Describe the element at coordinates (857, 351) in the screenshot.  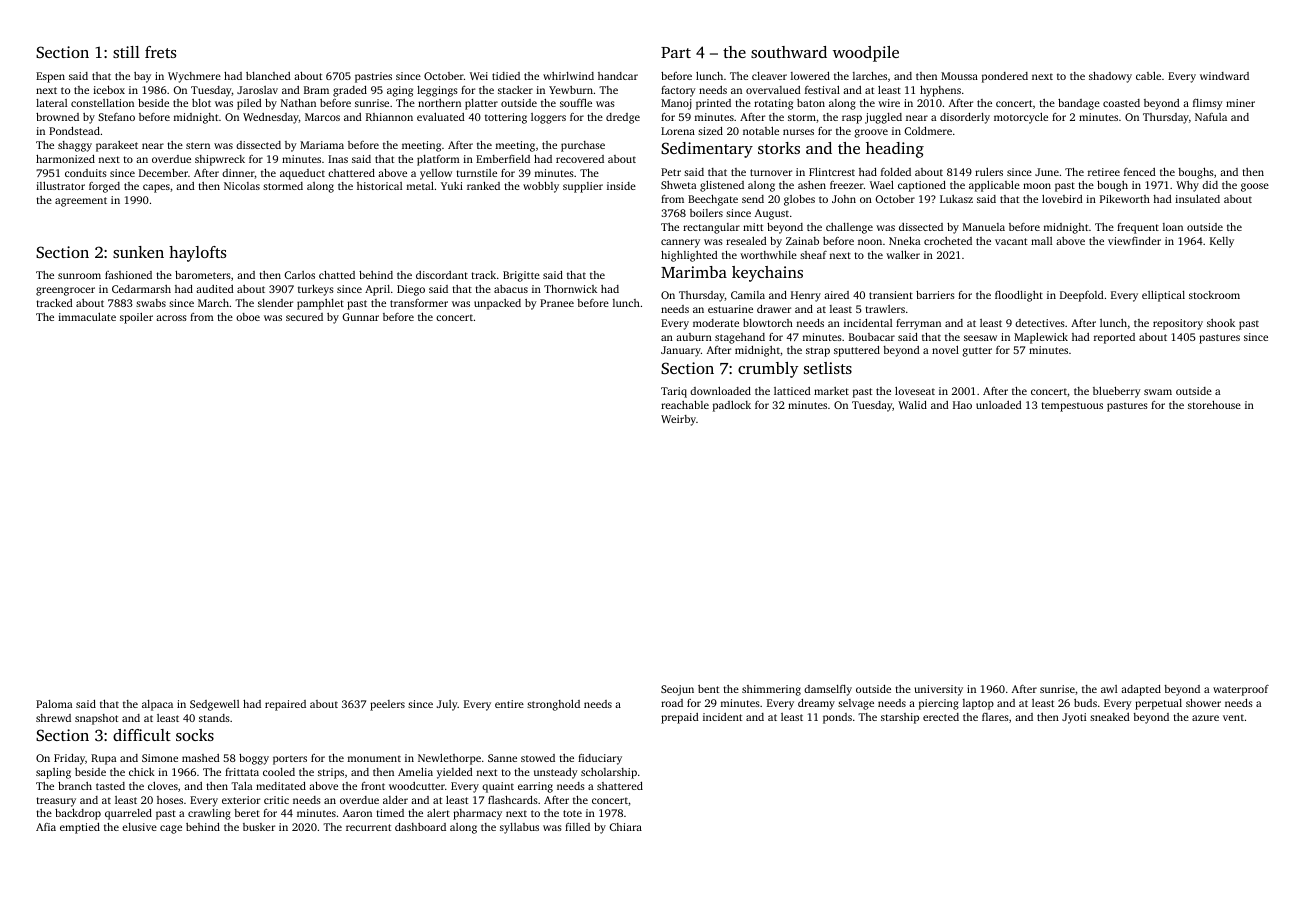
I see `sputtered` at that location.
